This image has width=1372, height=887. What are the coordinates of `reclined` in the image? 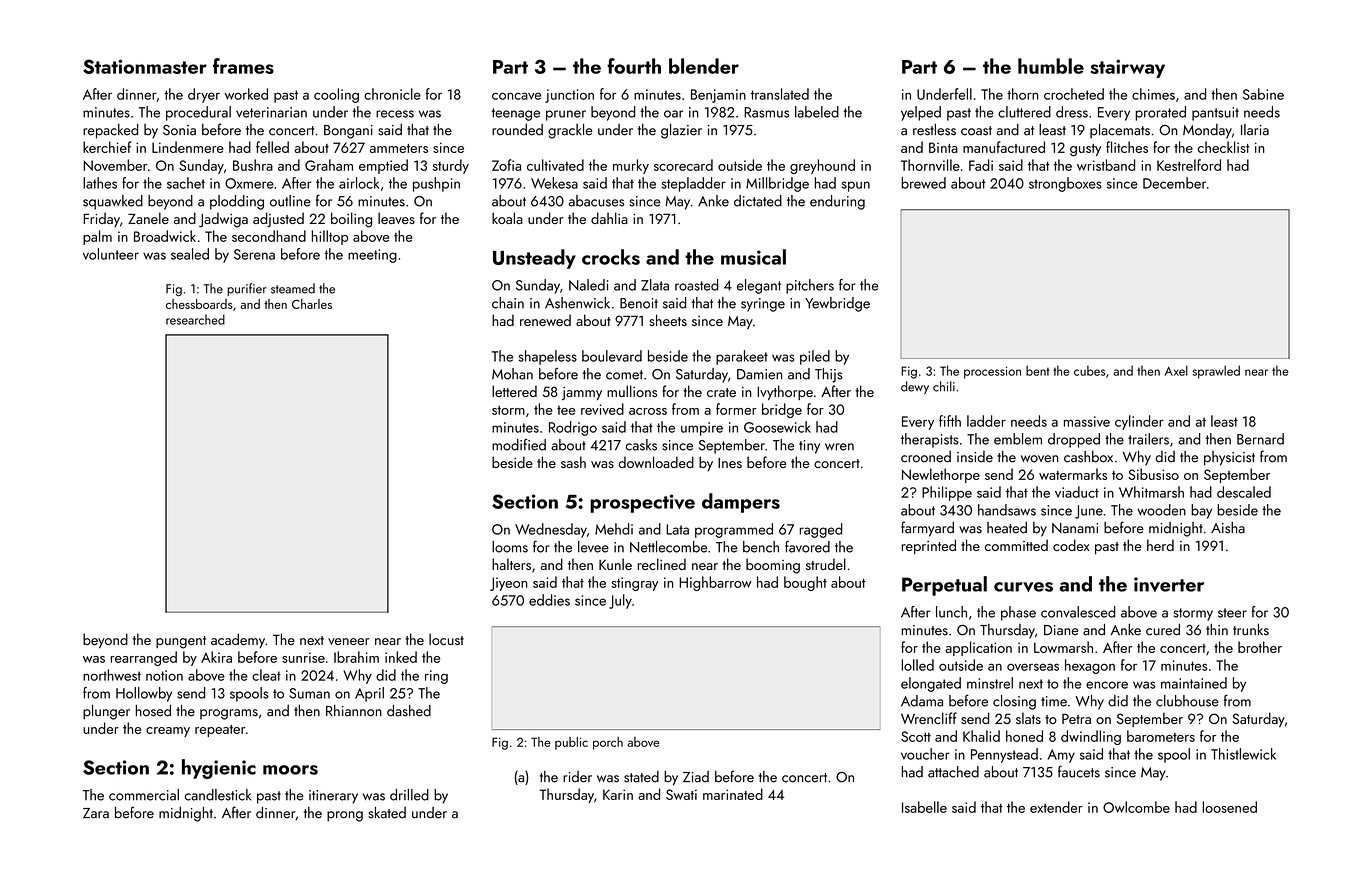 It's located at (662, 564).
